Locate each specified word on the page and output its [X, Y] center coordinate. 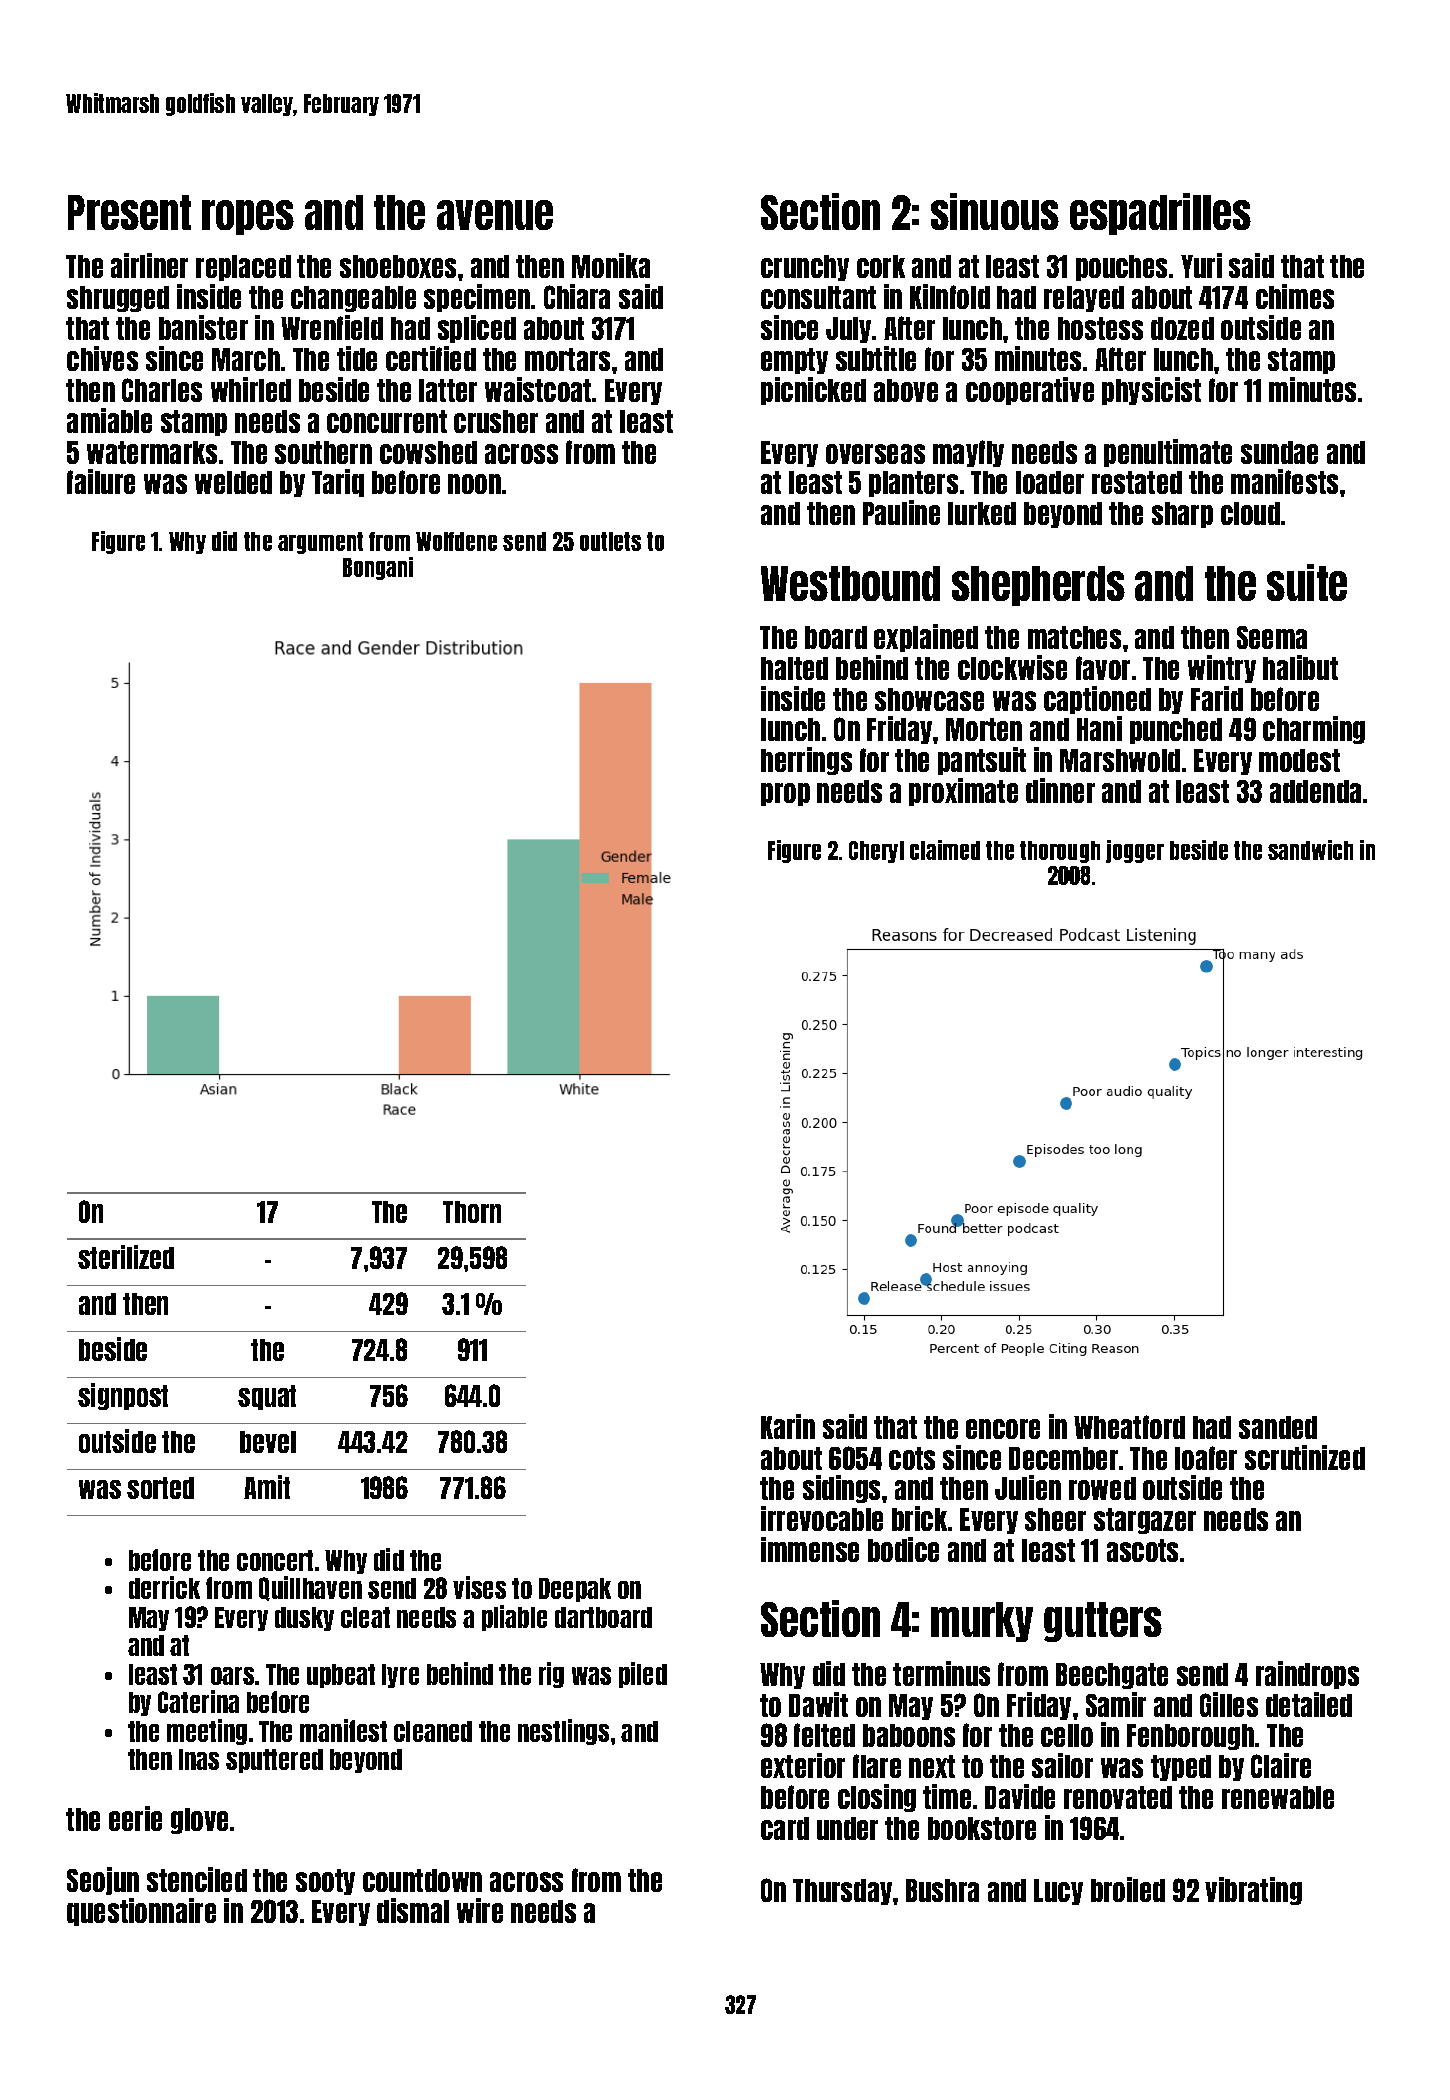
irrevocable [822, 1518]
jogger [1135, 851]
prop [785, 794]
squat [267, 1397]
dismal [413, 1910]
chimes [1295, 296]
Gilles [1229, 1704]
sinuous [995, 211]
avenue [495, 215]
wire [480, 1910]
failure [101, 481]
